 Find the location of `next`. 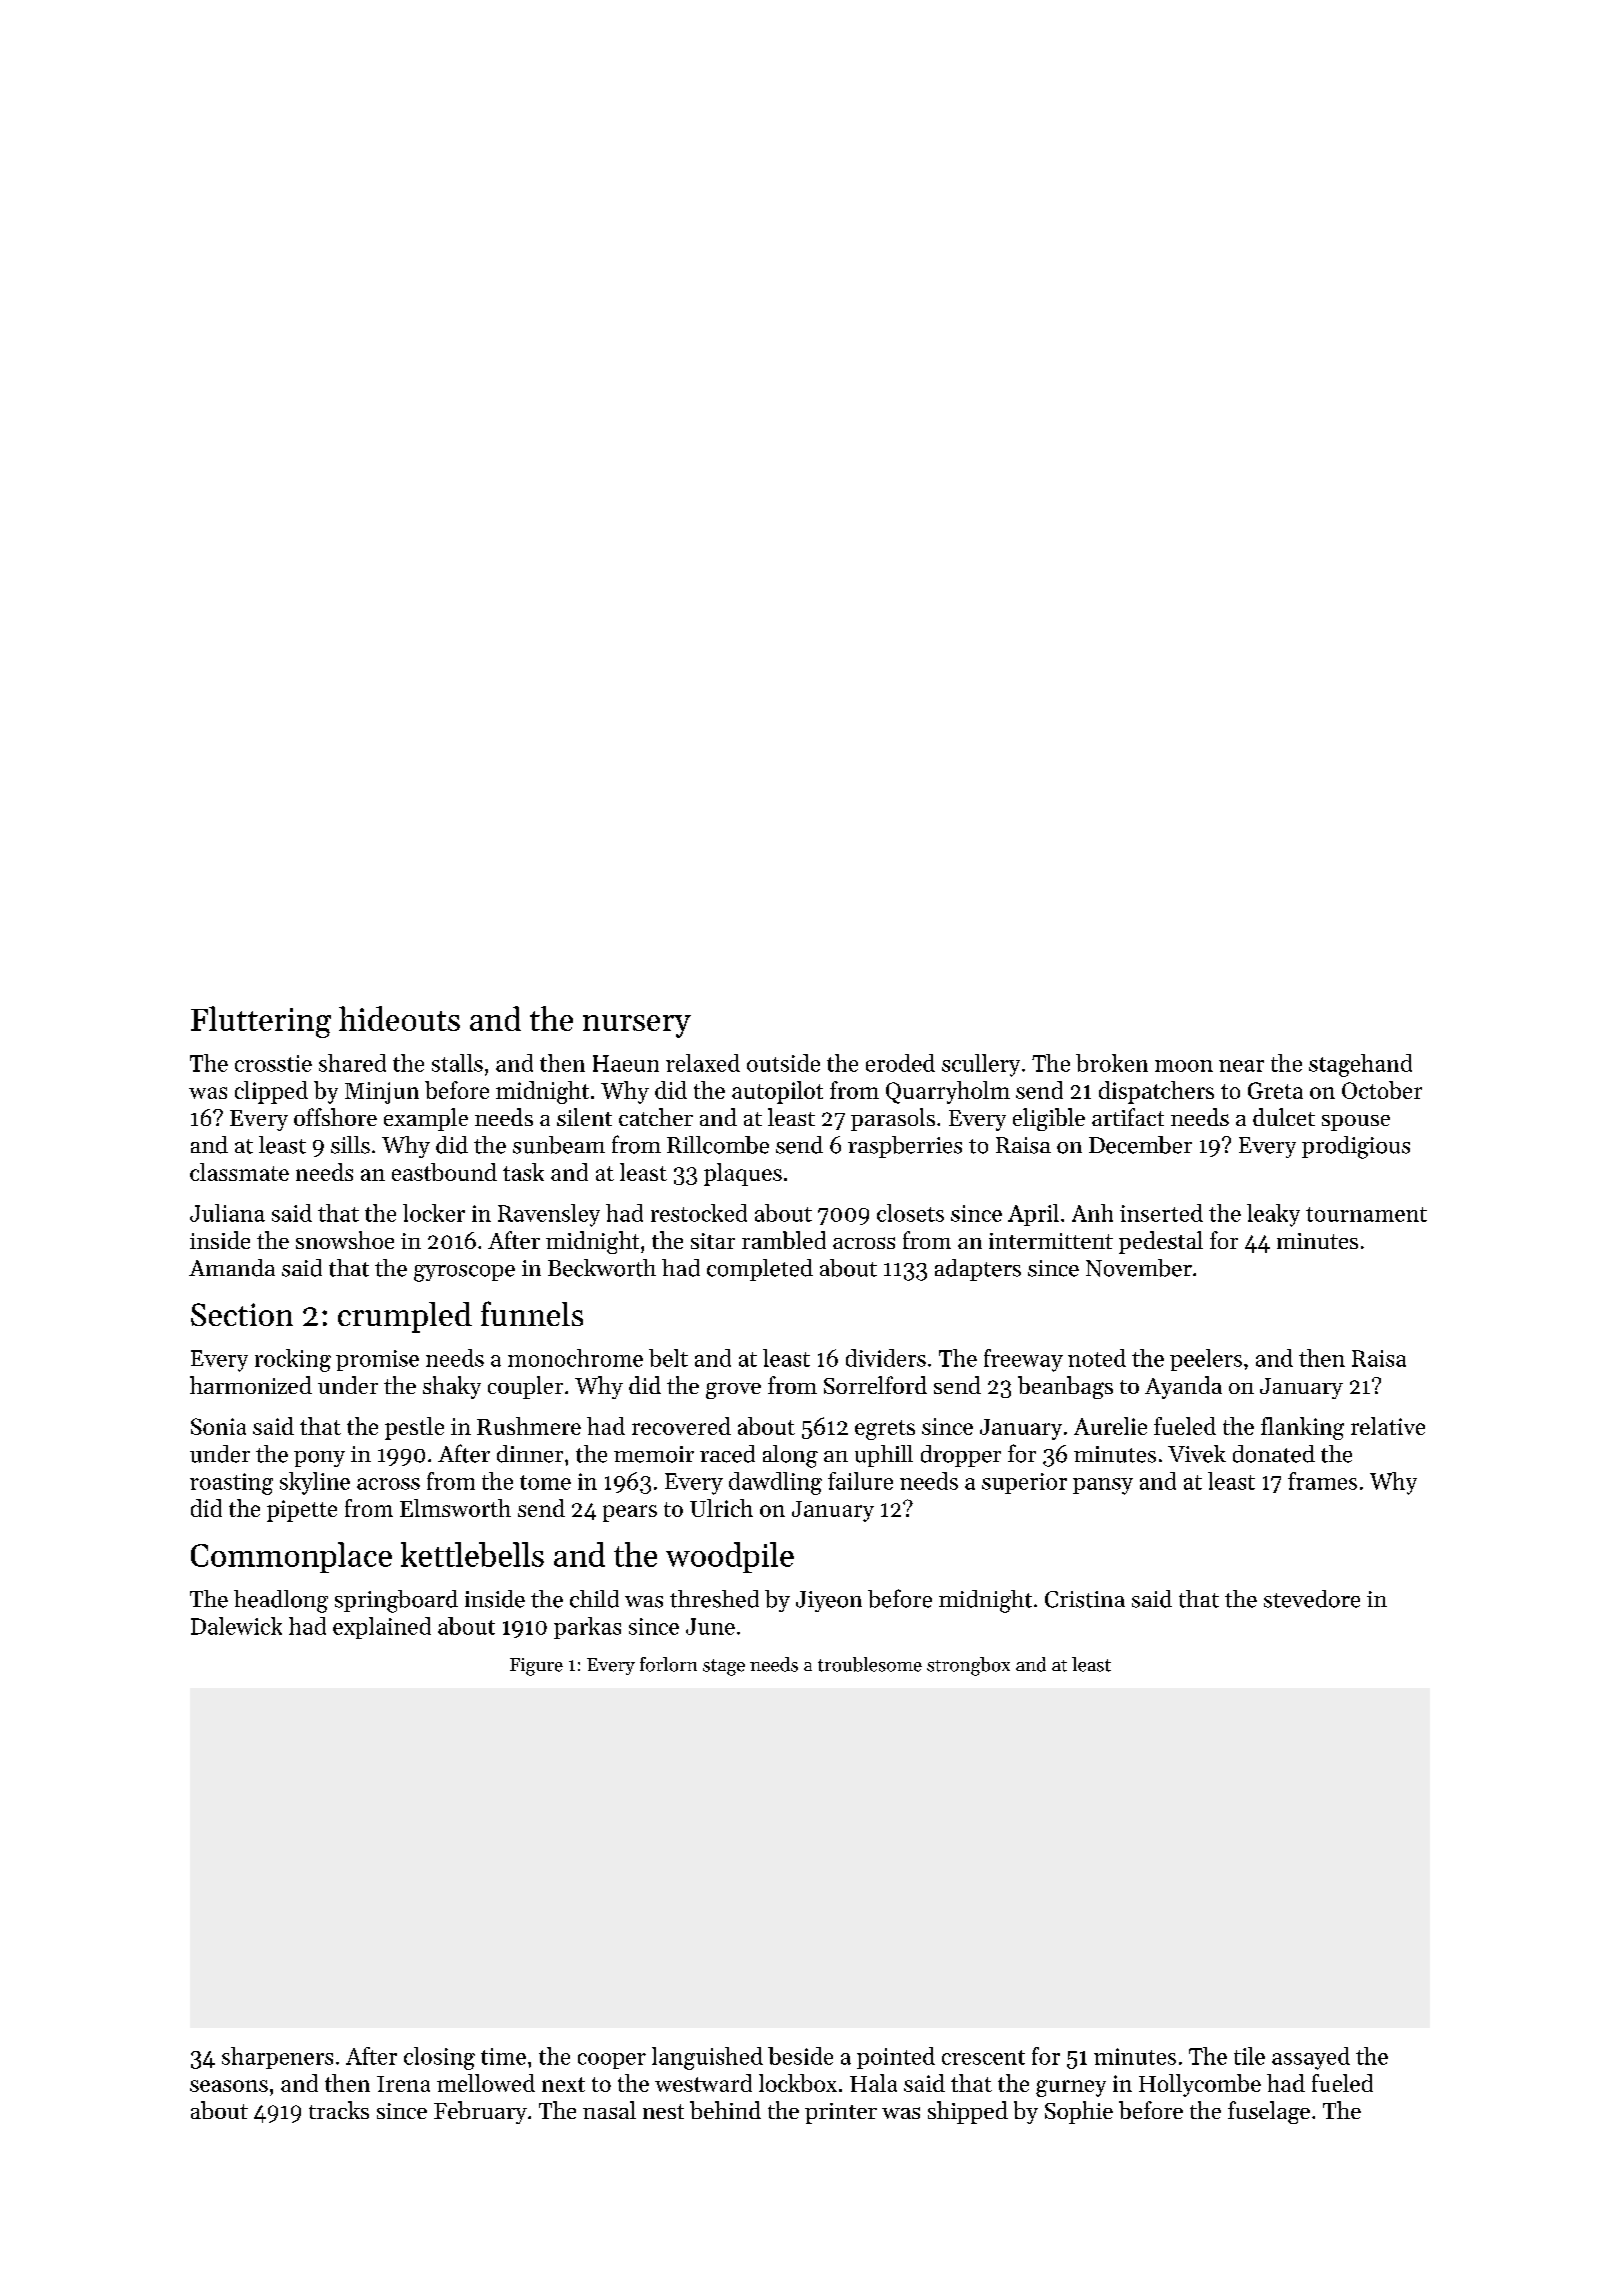

next is located at coordinates (563, 2084).
